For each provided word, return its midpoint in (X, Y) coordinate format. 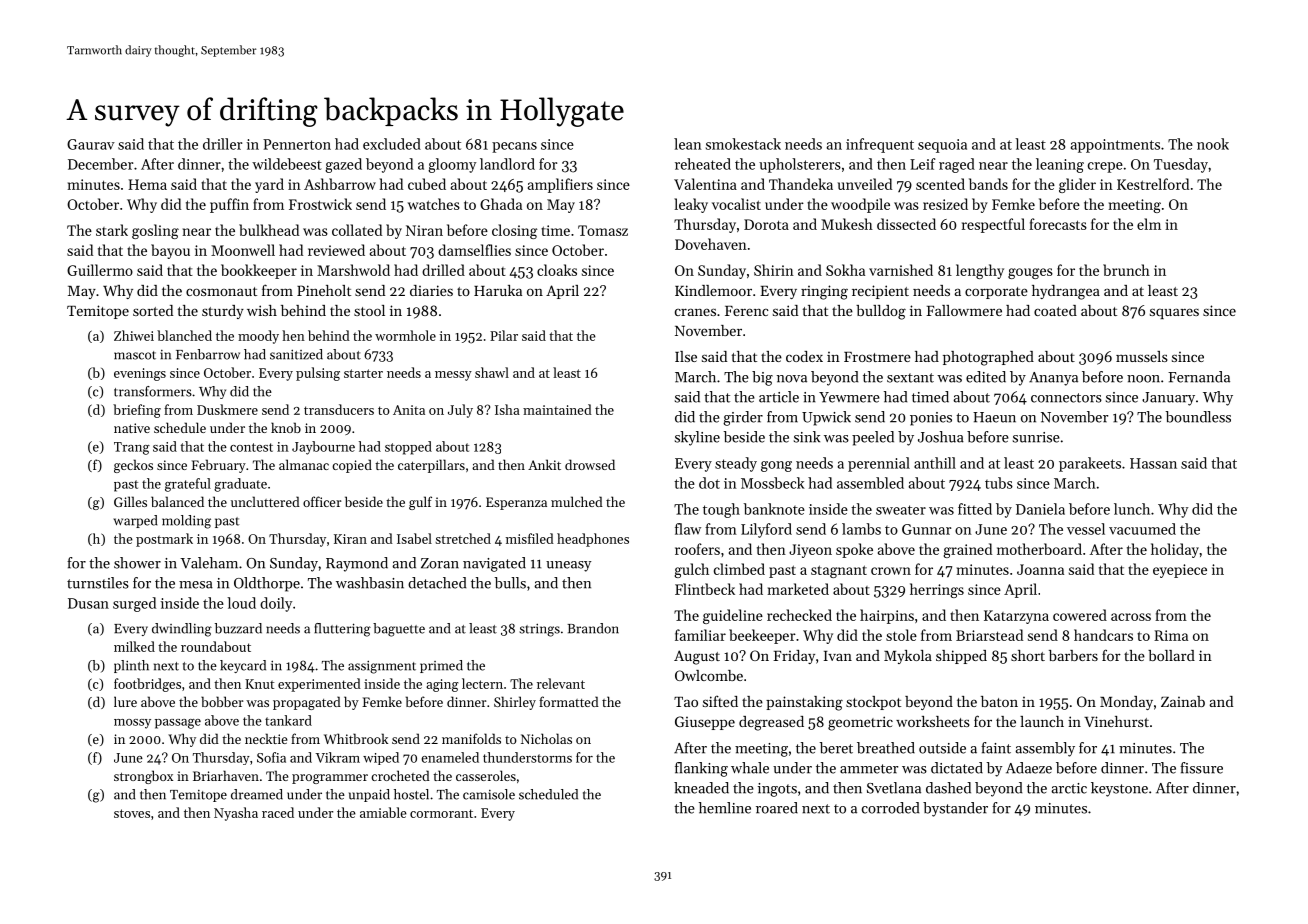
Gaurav (91, 144)
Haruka (498, 290)
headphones (593, 540)
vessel (1086, 529)
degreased (771, 723)
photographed (988, 358)
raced (278, 812)
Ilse (686, 356)
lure (125, 701)
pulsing (318, 374)
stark (112, 230)
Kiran (350, 539)
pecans (514, 147)
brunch (1126, 270)
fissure (1201, 768)
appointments (1115, 146)
